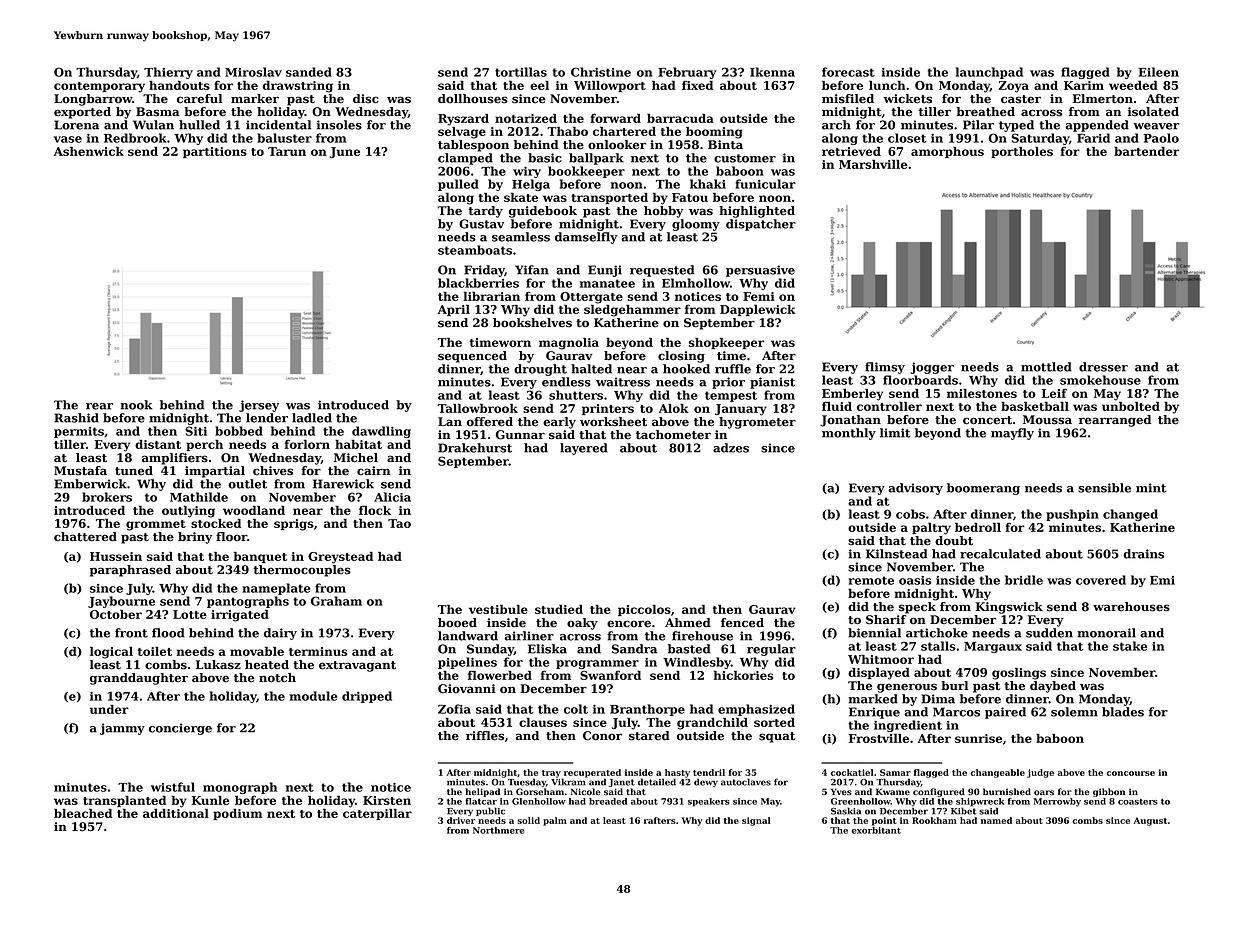 Image resolution: width=1233 pixels, height=952 pixels. What do you see at coordinates (1143, 554) in the screenshot?
I see `drains` at bounding box center [1143, 554].
